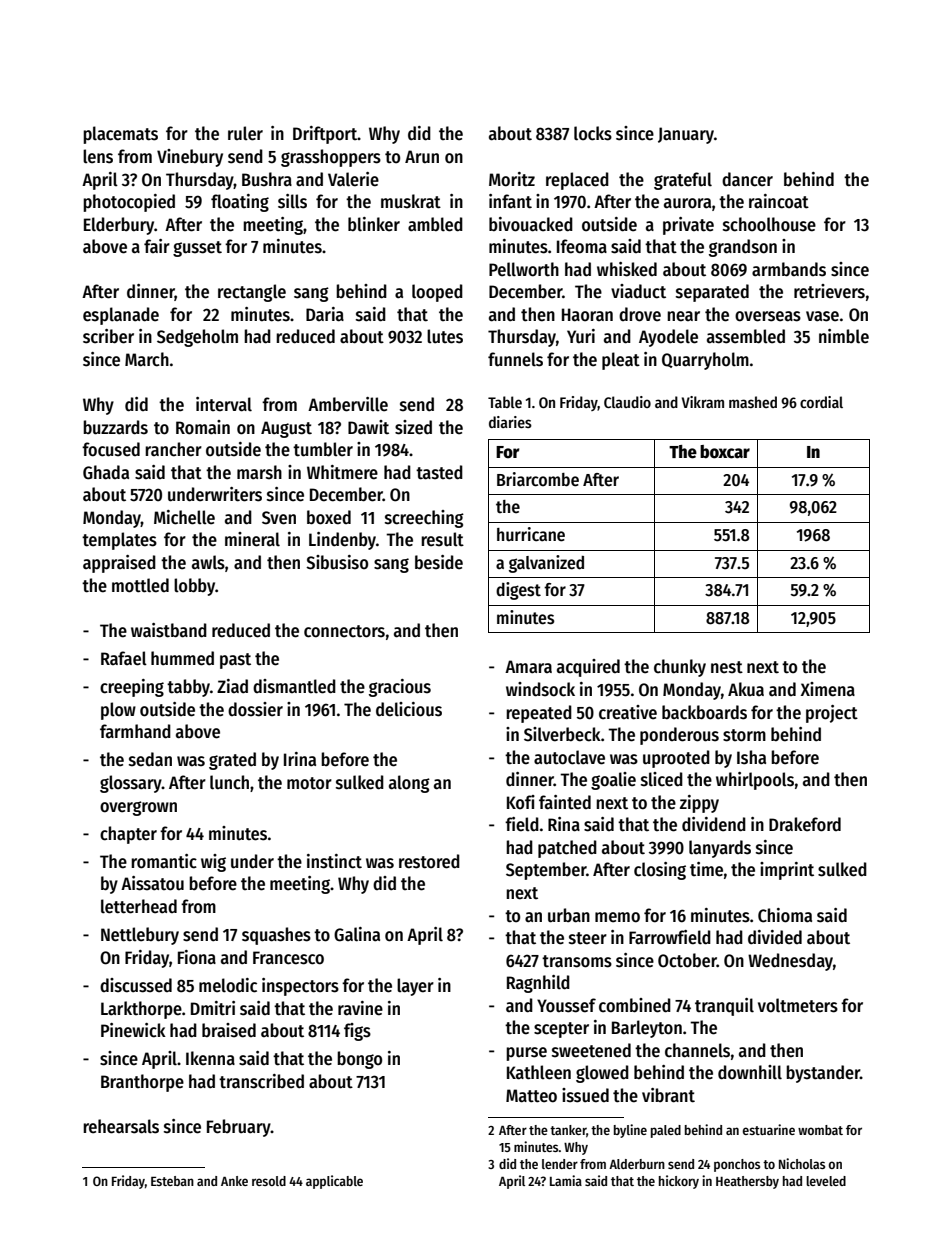 The image size is (952, 1233). What do you see at coordinates (409, 709) in the screenshot?
I see `delicious` at bounding box center [409, 709].
